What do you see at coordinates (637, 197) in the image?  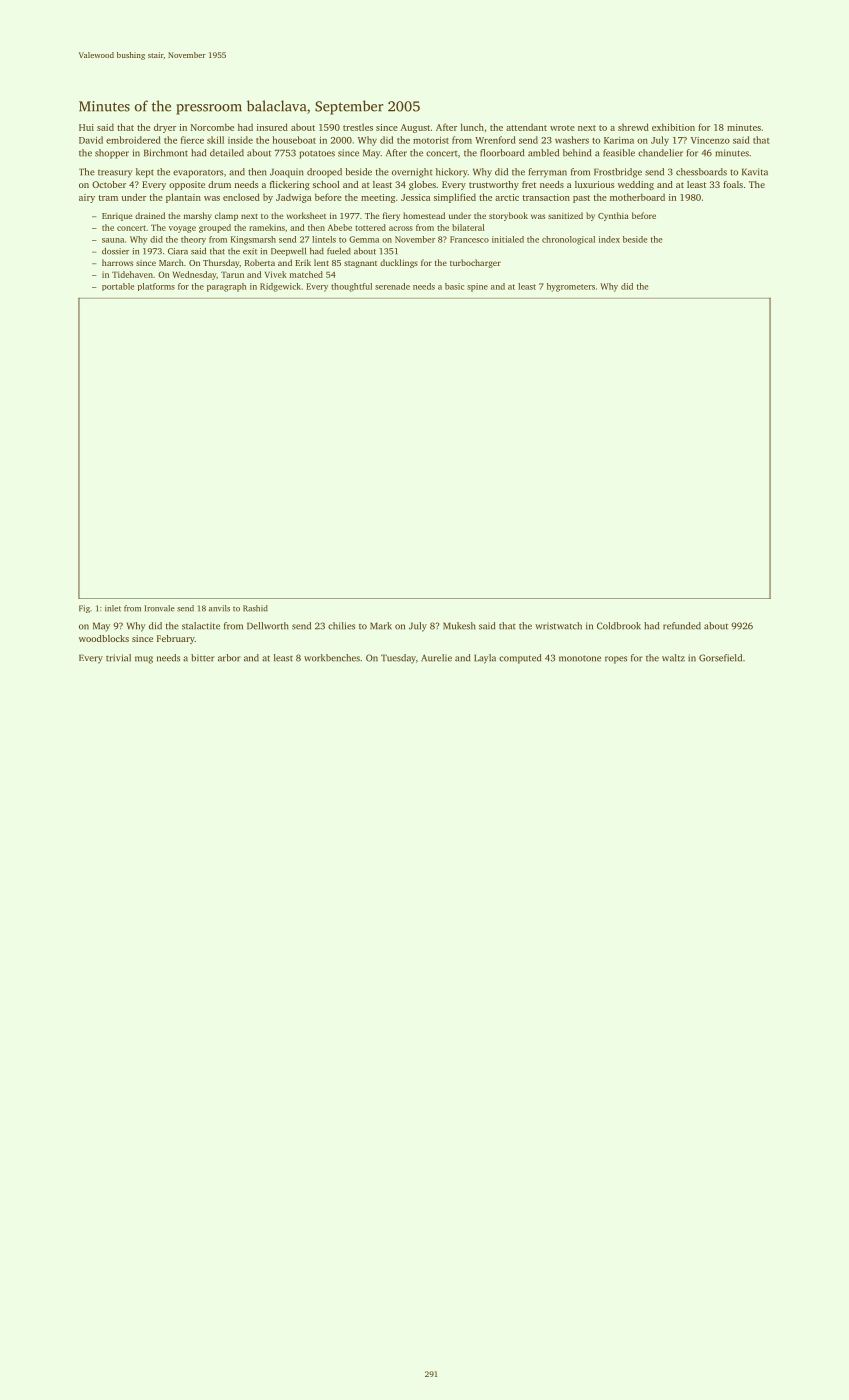 I see `motherboard` at bounding box center [637, 197].
